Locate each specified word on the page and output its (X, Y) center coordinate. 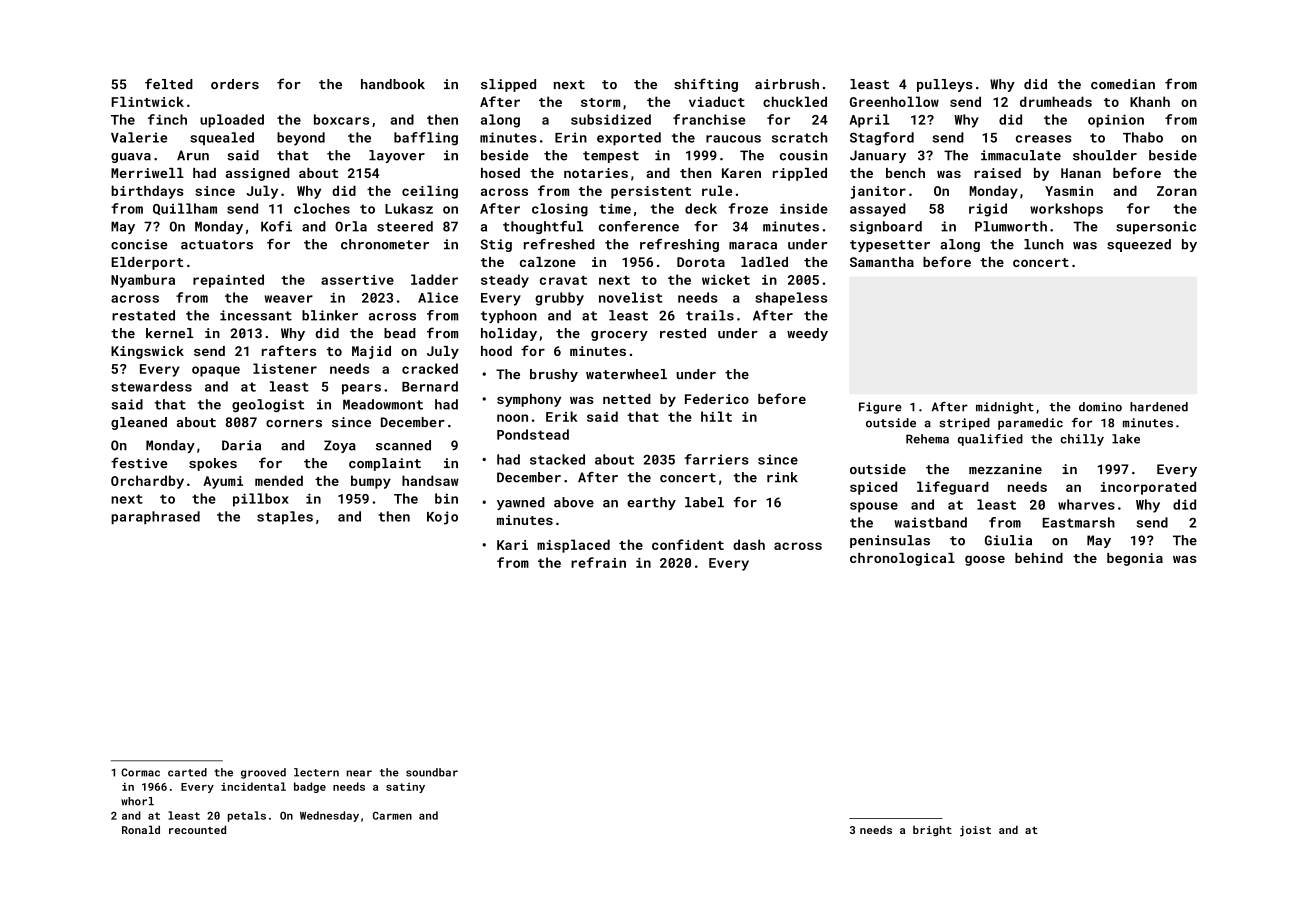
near (359, 773)
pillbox (261, 500)
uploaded (232, 121)
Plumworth (1011, 226)
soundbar (432, 772)
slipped (508, 85)
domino (1100, 407)
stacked (557, 459)
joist (975, 831)
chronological (902, 559)
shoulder (1105, 155)
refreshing (679, 245)
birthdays (147, 192)
